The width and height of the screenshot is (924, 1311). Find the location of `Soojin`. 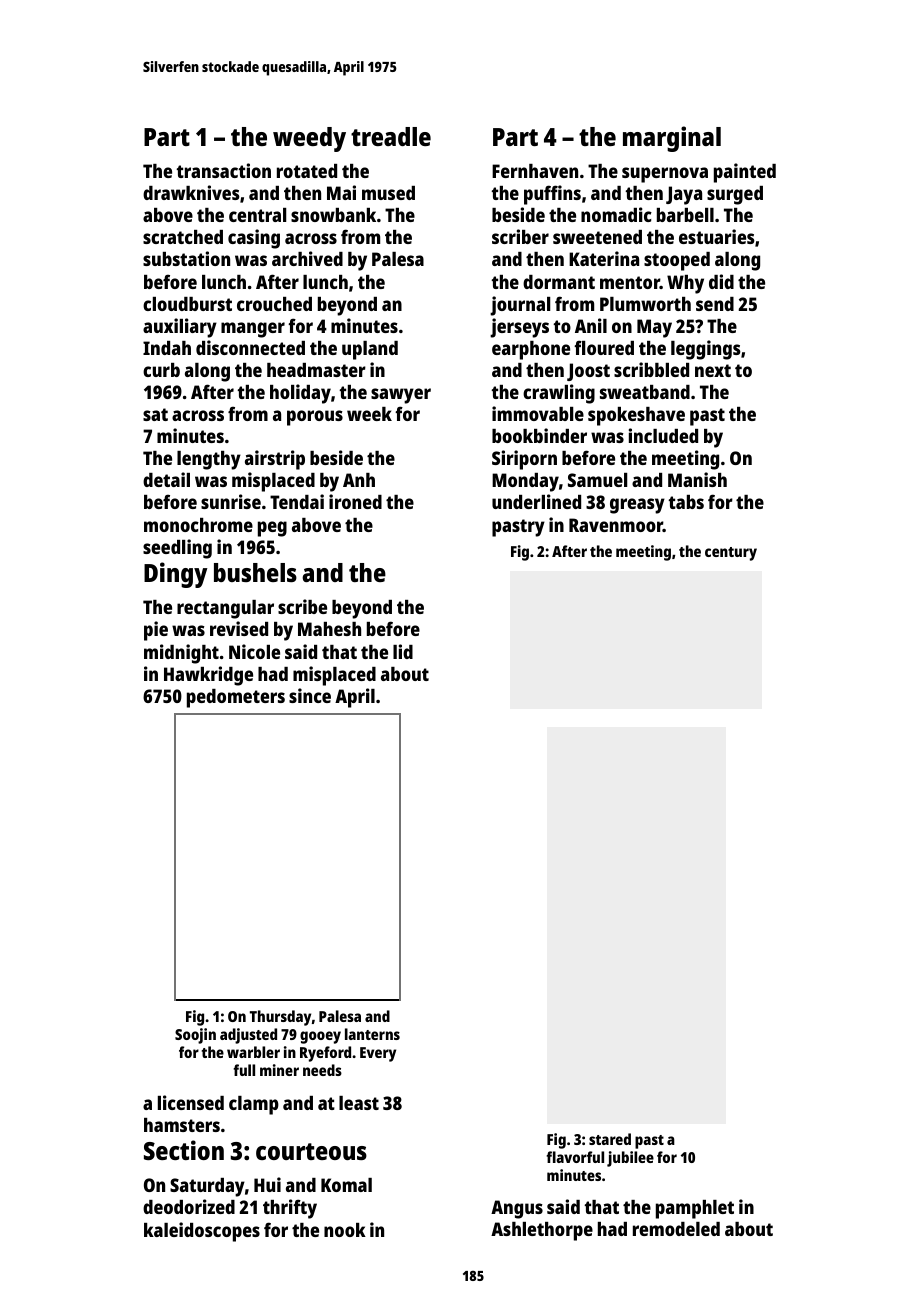

Soojin is located at coordinates (195, 1036).
